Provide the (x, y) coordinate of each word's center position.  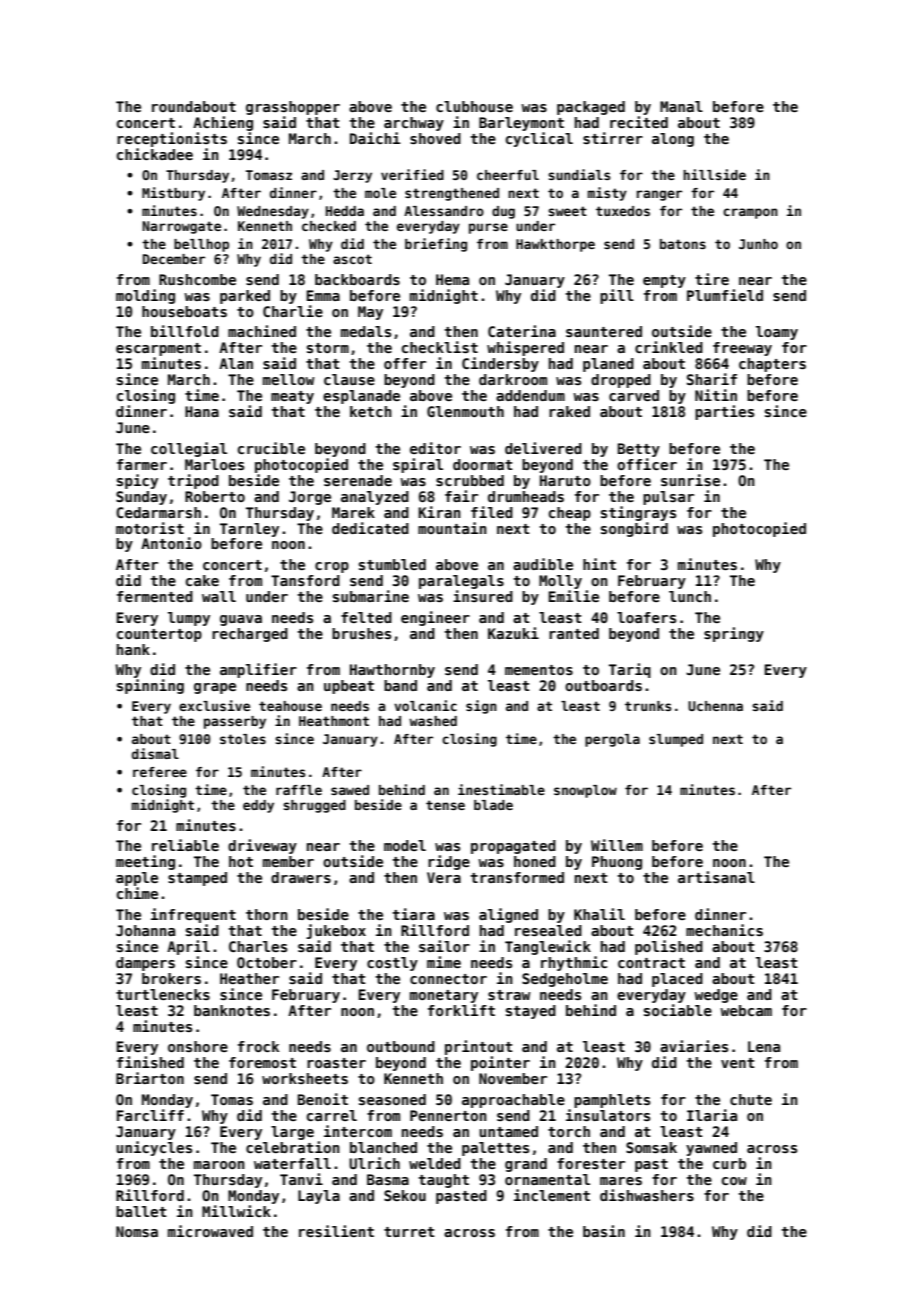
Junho (758, 244)
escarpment (158, 349)
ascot (352, 259)
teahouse (290, 706)
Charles (258, 946)
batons (683, 244)
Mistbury (173, 194)
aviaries (694, 1046)
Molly (560, 582)
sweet (567, 211)
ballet (141, 1211)
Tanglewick (548, 947)
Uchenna (715, 706)
